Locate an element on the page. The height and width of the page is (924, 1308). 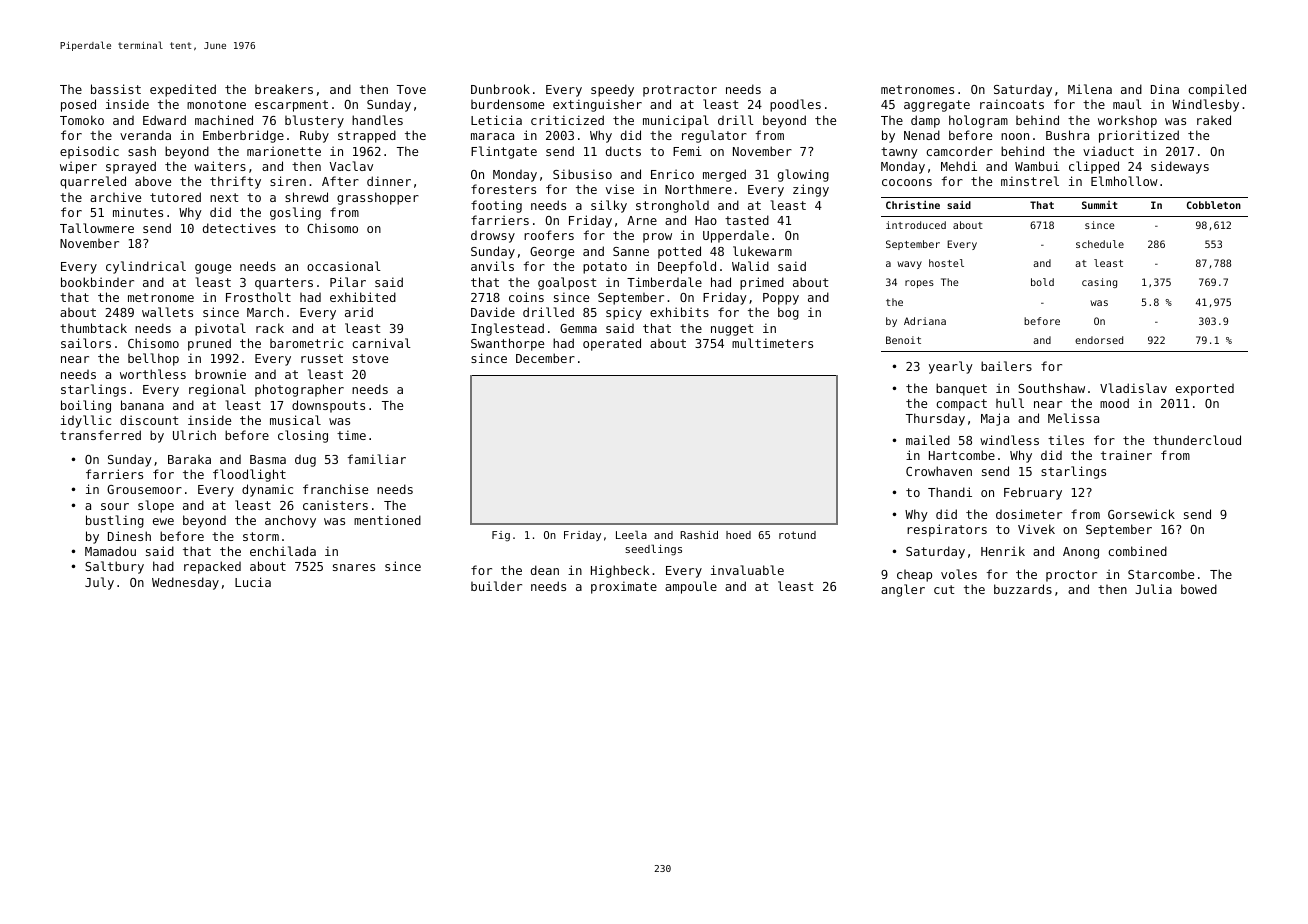
Sanne is located at coordinates (631, 251).
